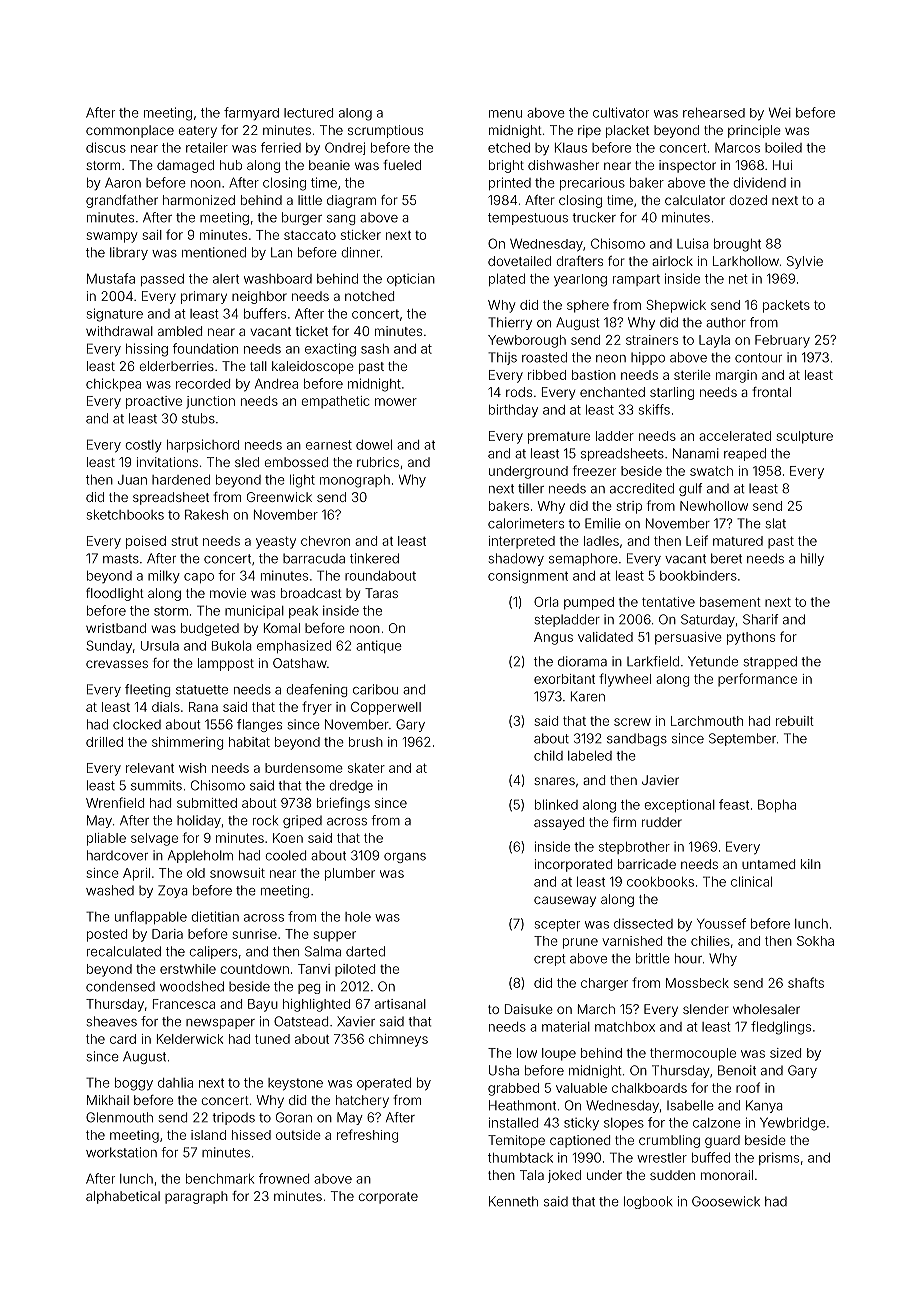  I want to click on interpreted, so click(522, 542).
